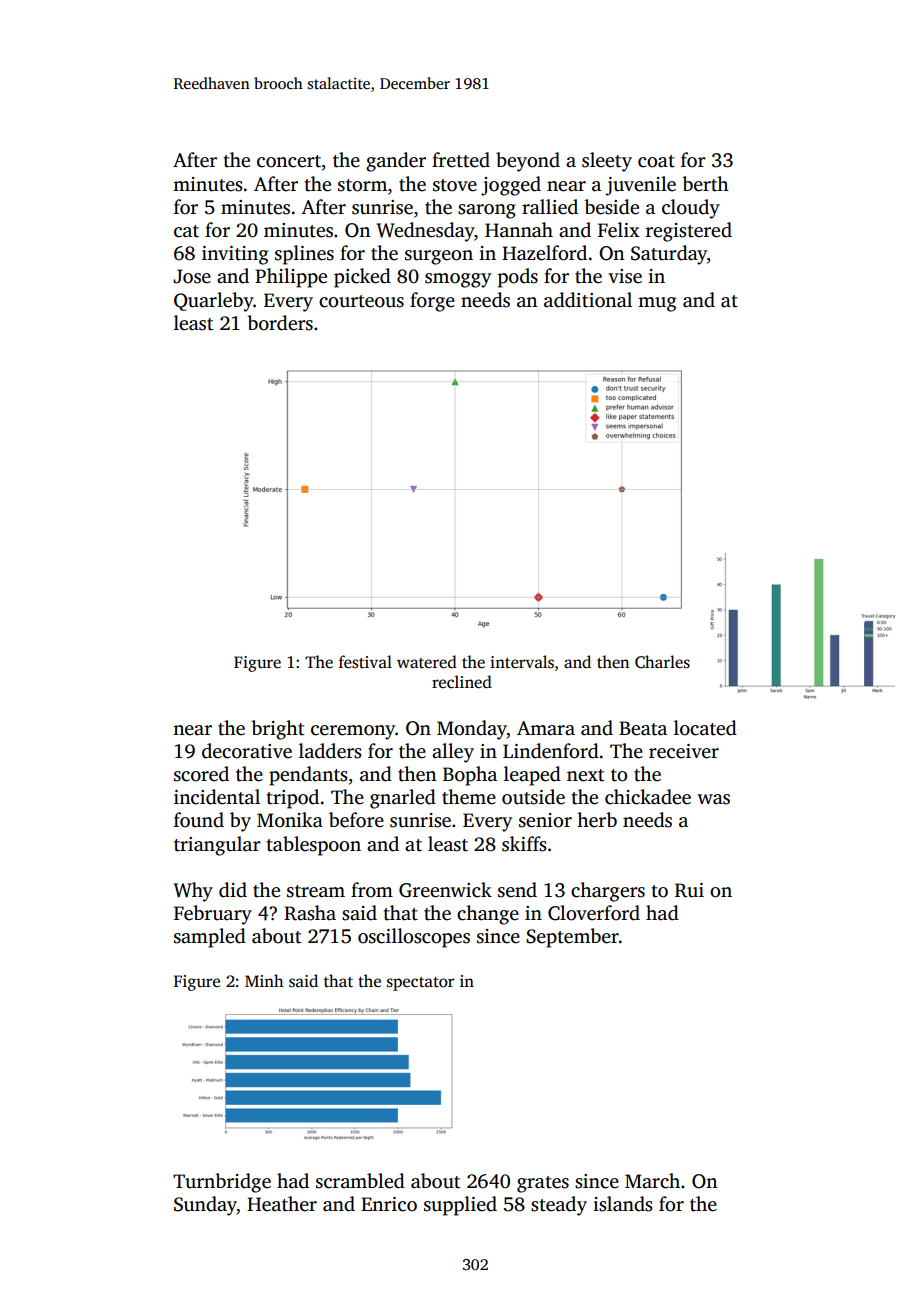 The height and width of the image is (1311, 924). What do you see at coordinates (217, 797) in the image?
I see `incidental` at bounding box center [217, 797].
